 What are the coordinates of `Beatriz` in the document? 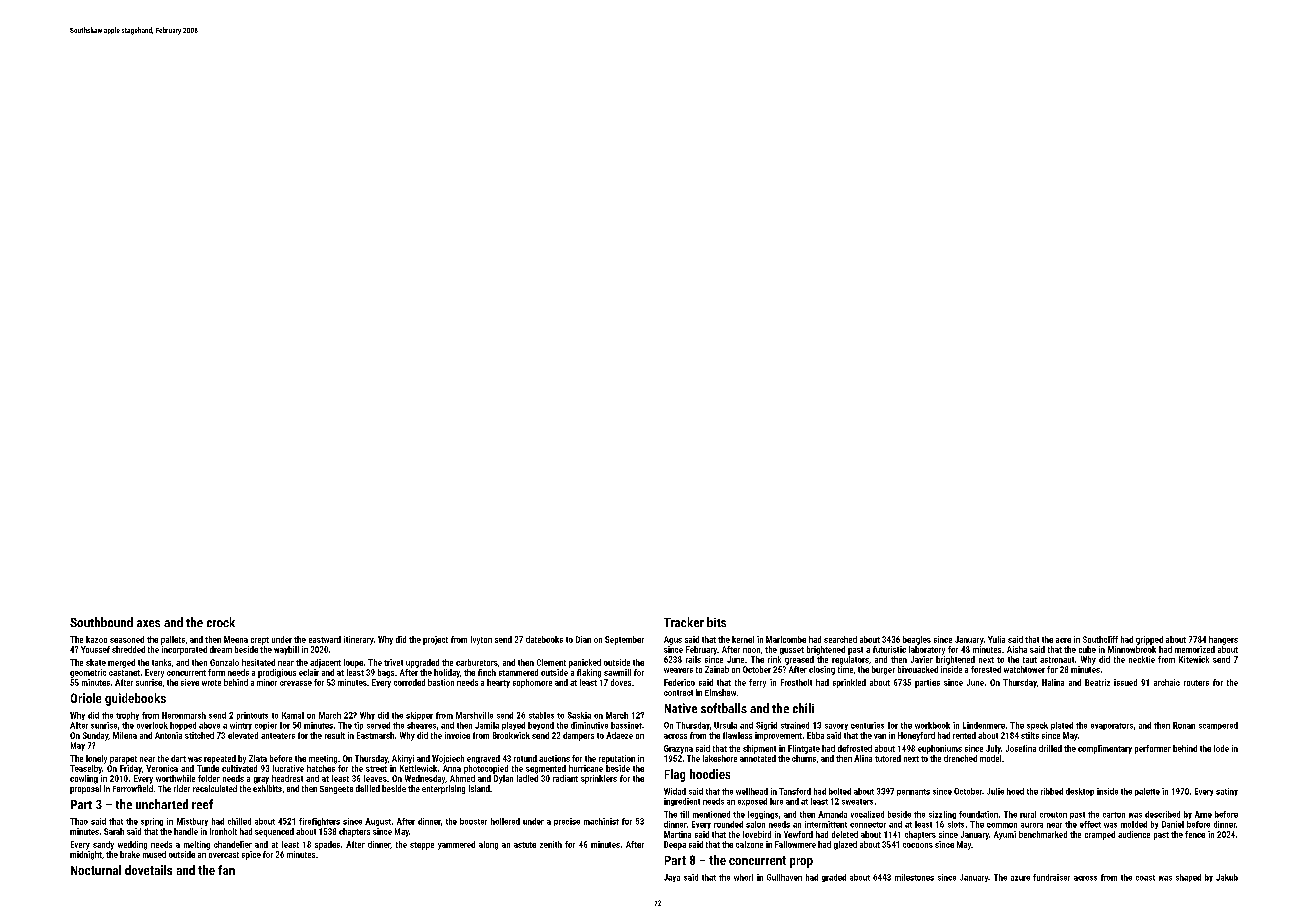 It's located at (1097, 682).
